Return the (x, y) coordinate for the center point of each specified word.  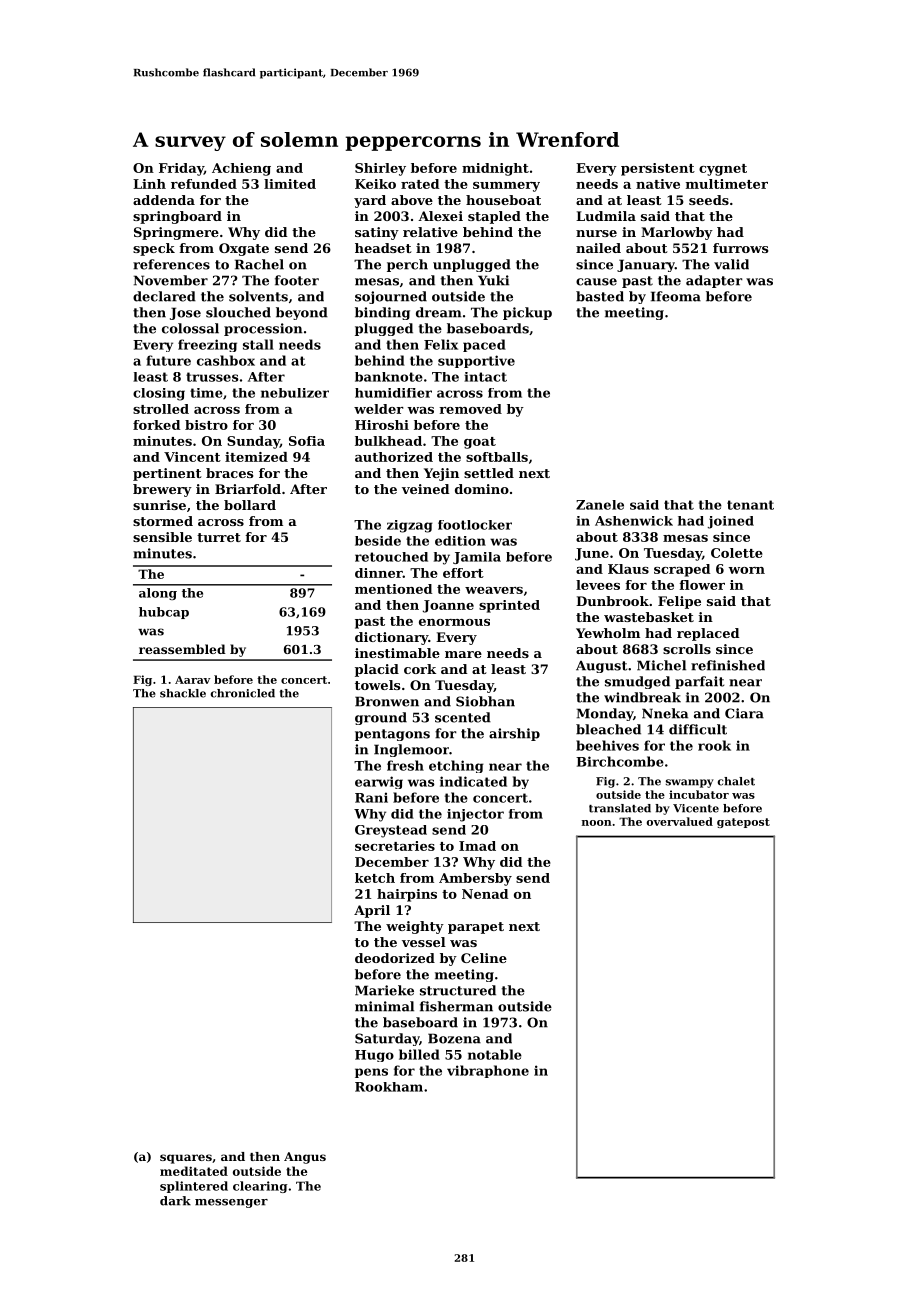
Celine (484, 958)
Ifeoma (676, 296)
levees (598, 585)
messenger (231, 1203)
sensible (162, 537)
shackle (183, 693)
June (592, 554)
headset (383, 248)
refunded (204, 184)
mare (463, 654)
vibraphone (488, 1071)
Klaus (628, 569)
